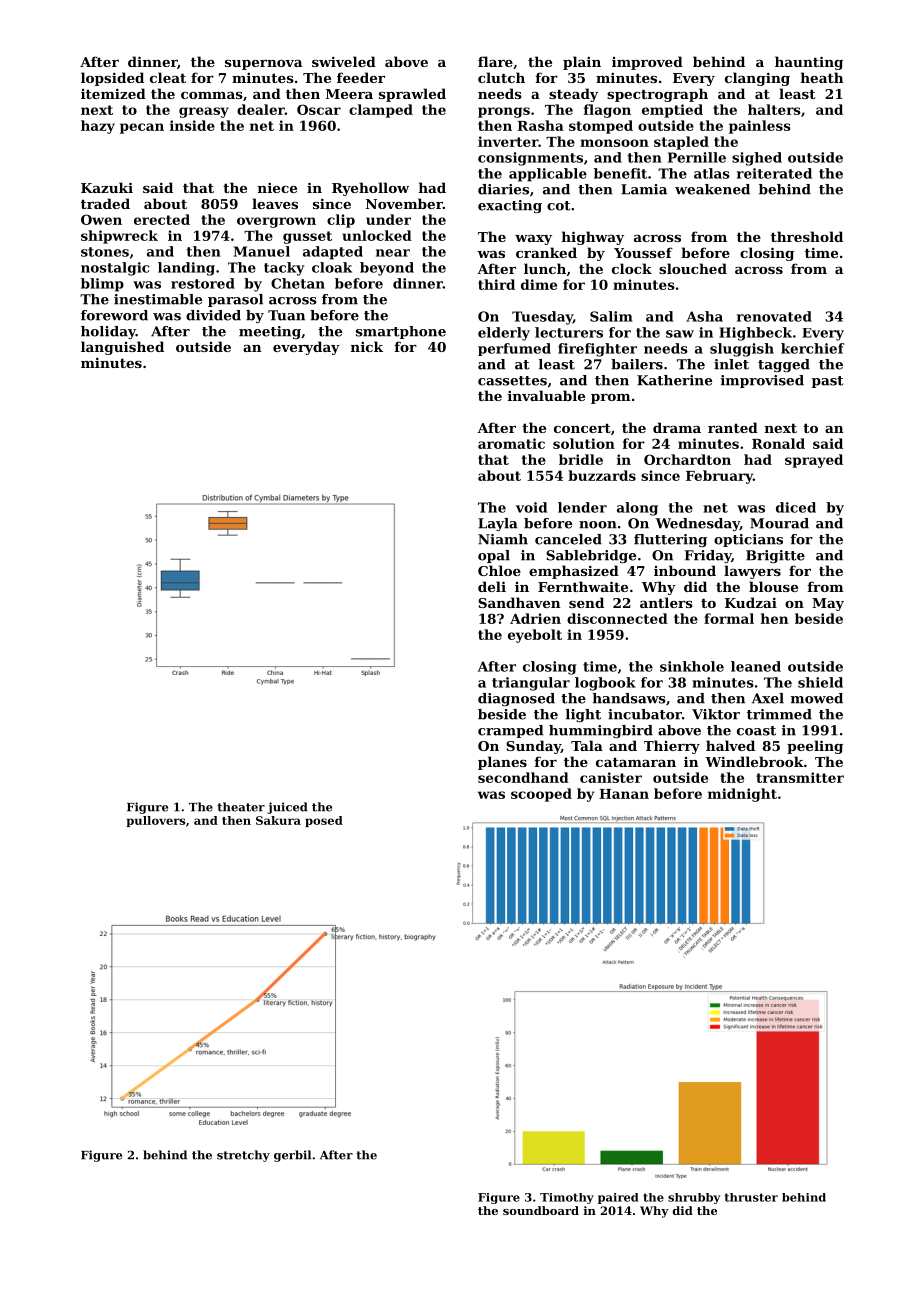 This screenshot has width=924, height=1308. Describe the element at coordinates (647, 63) in the screenshot. I see `improved` at that location.
